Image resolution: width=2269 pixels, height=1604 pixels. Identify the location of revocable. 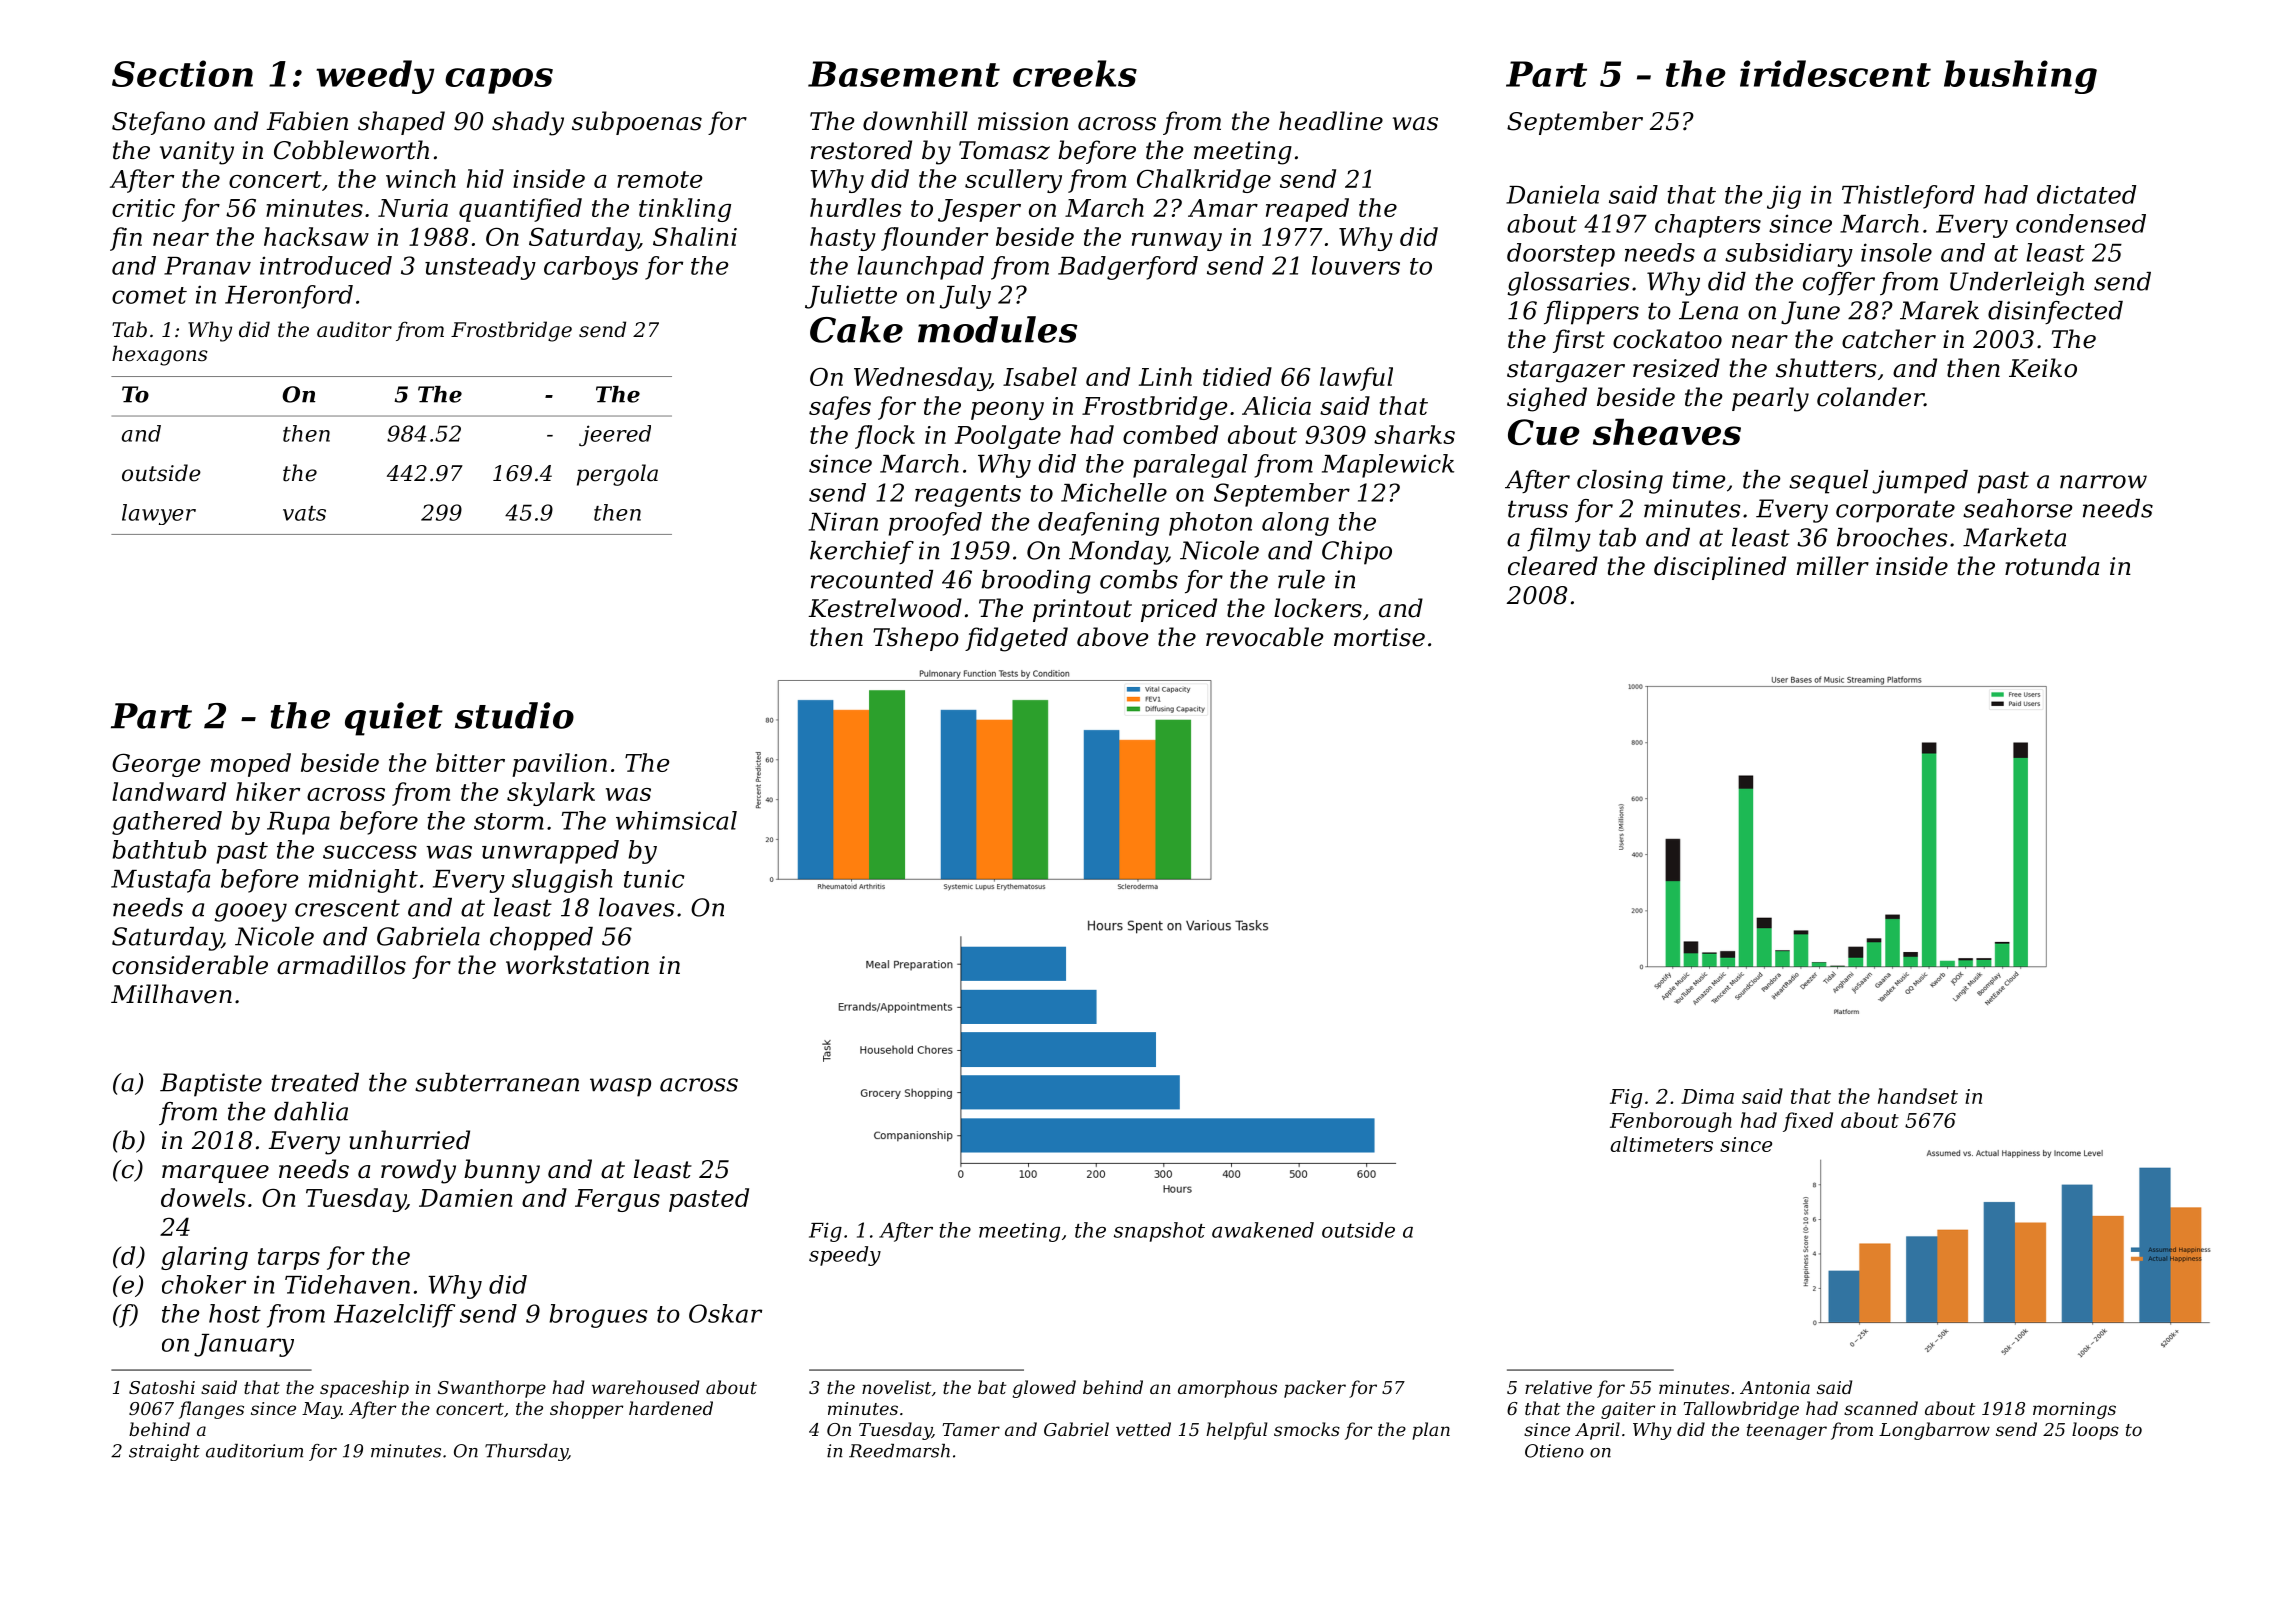
(1264, 637).
